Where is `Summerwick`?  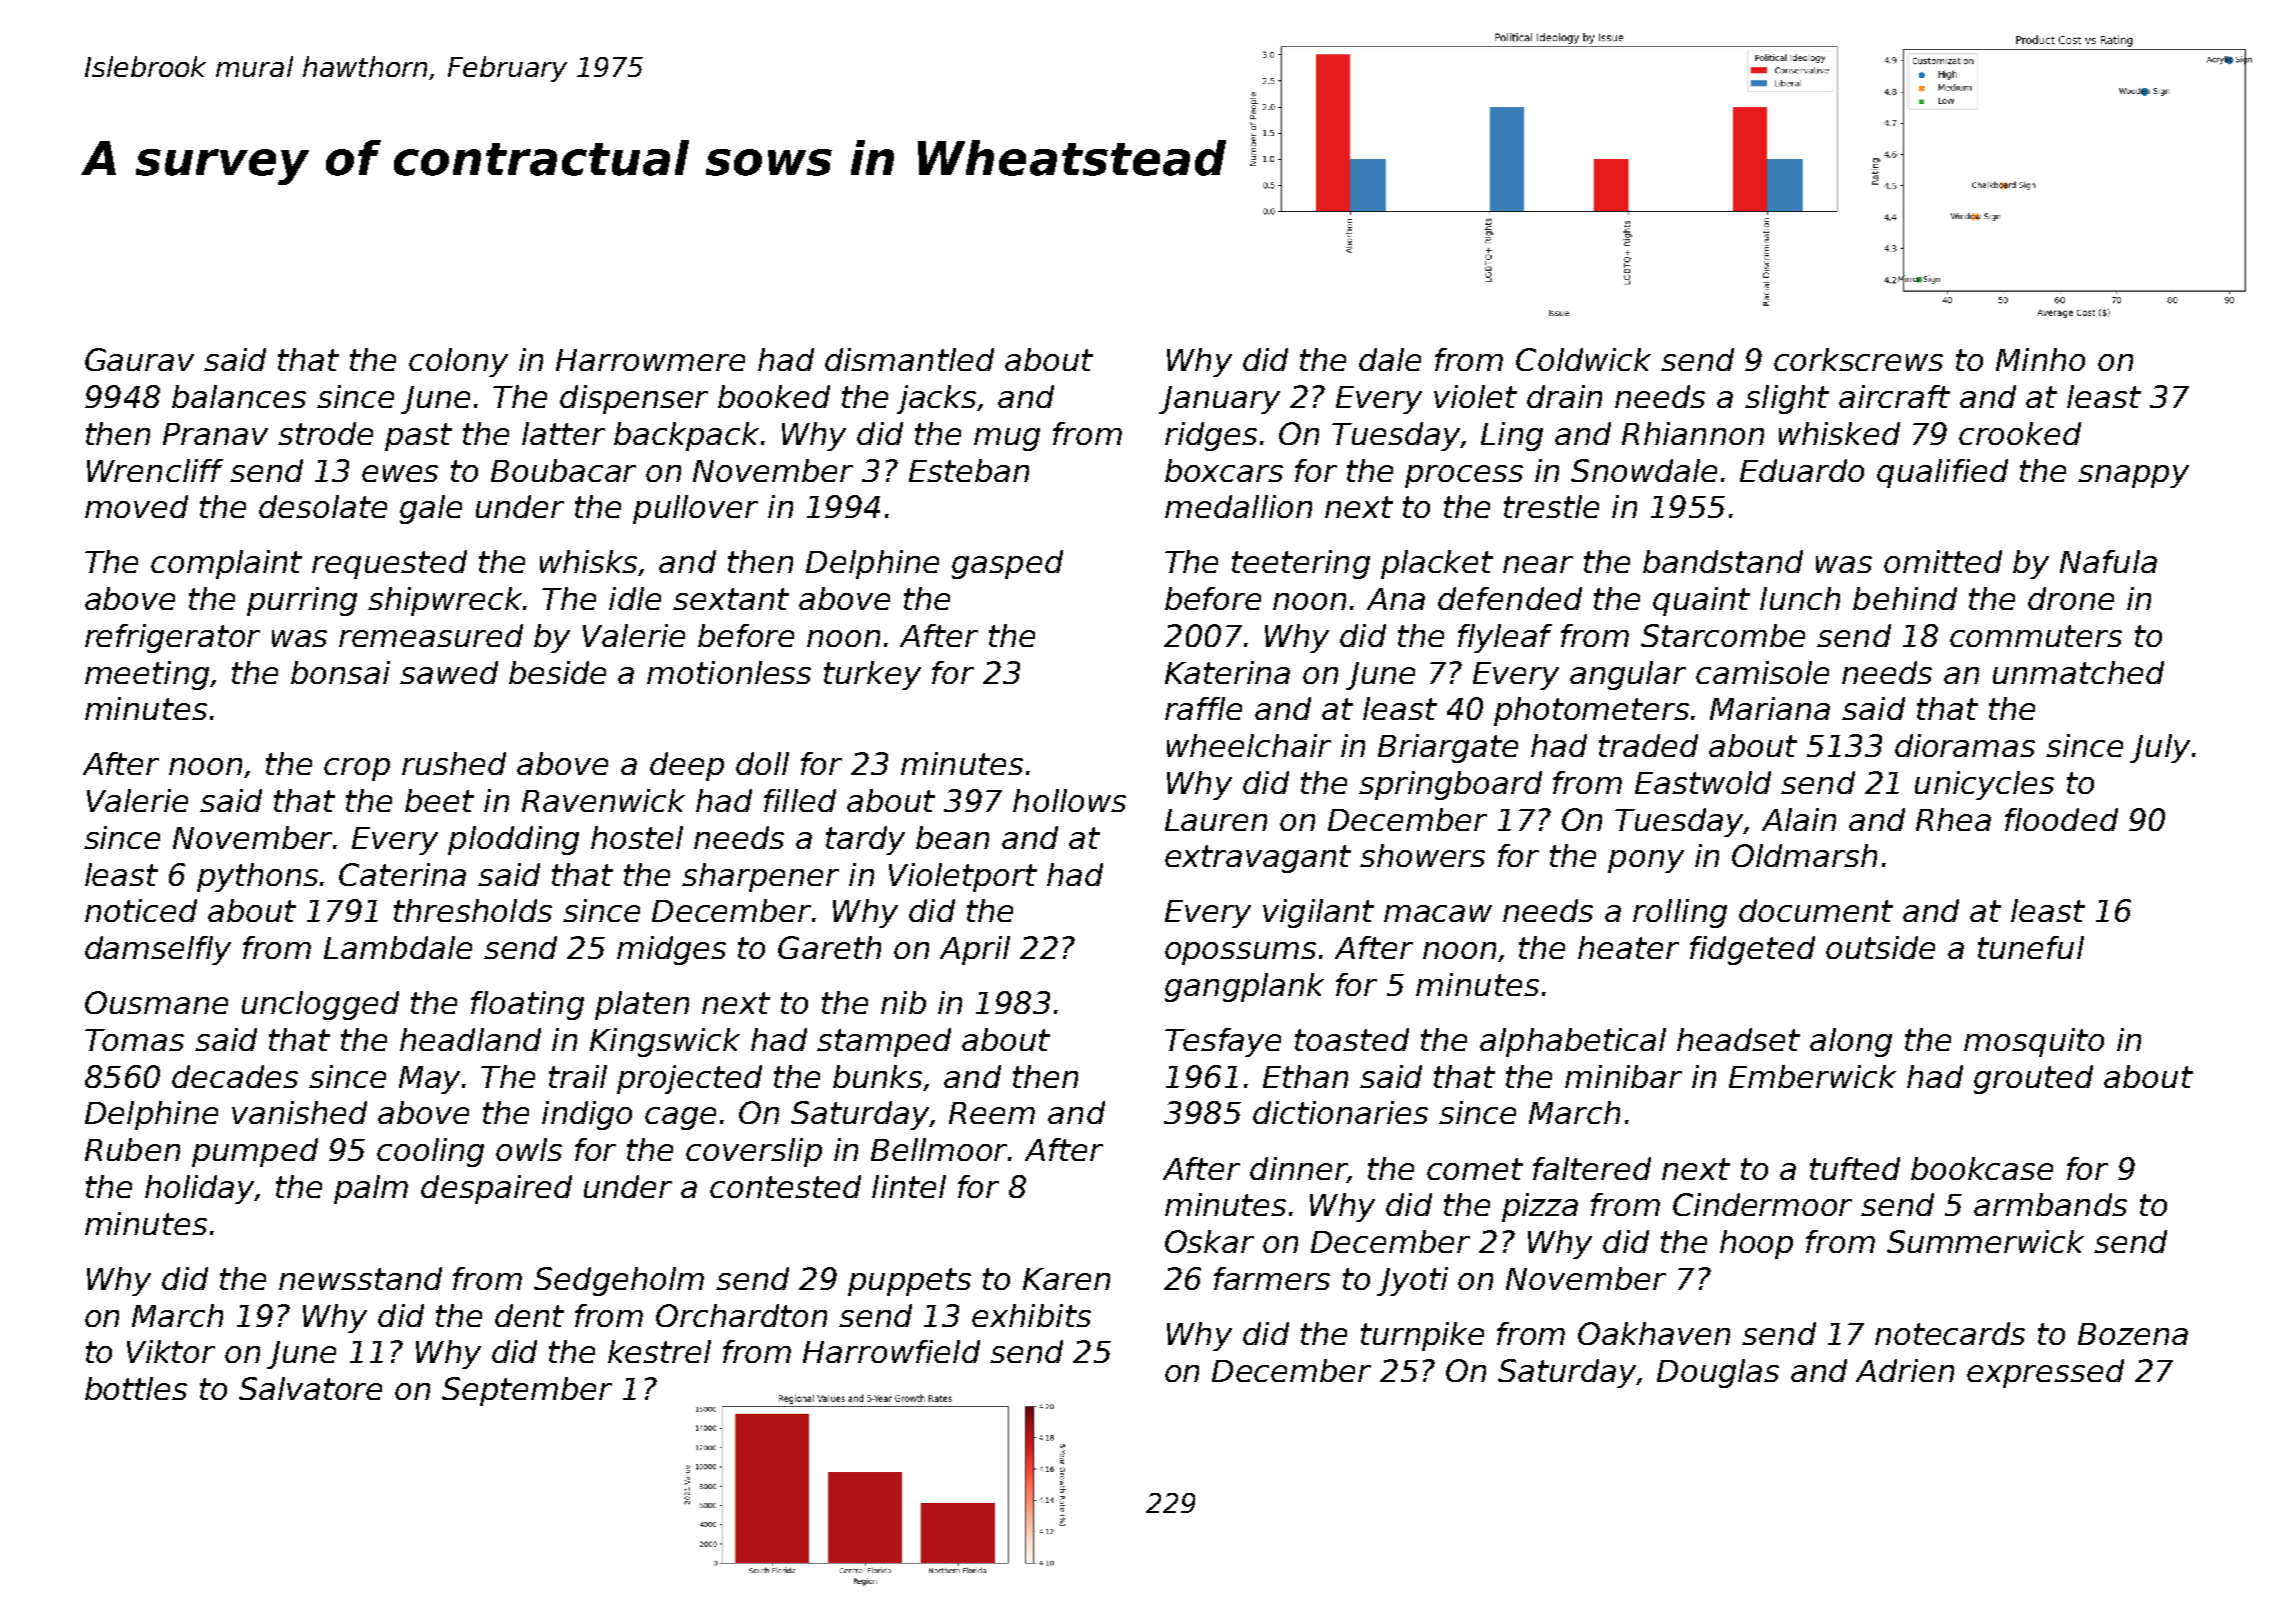 Summerwick is located at coordinates (1985, 1241).
